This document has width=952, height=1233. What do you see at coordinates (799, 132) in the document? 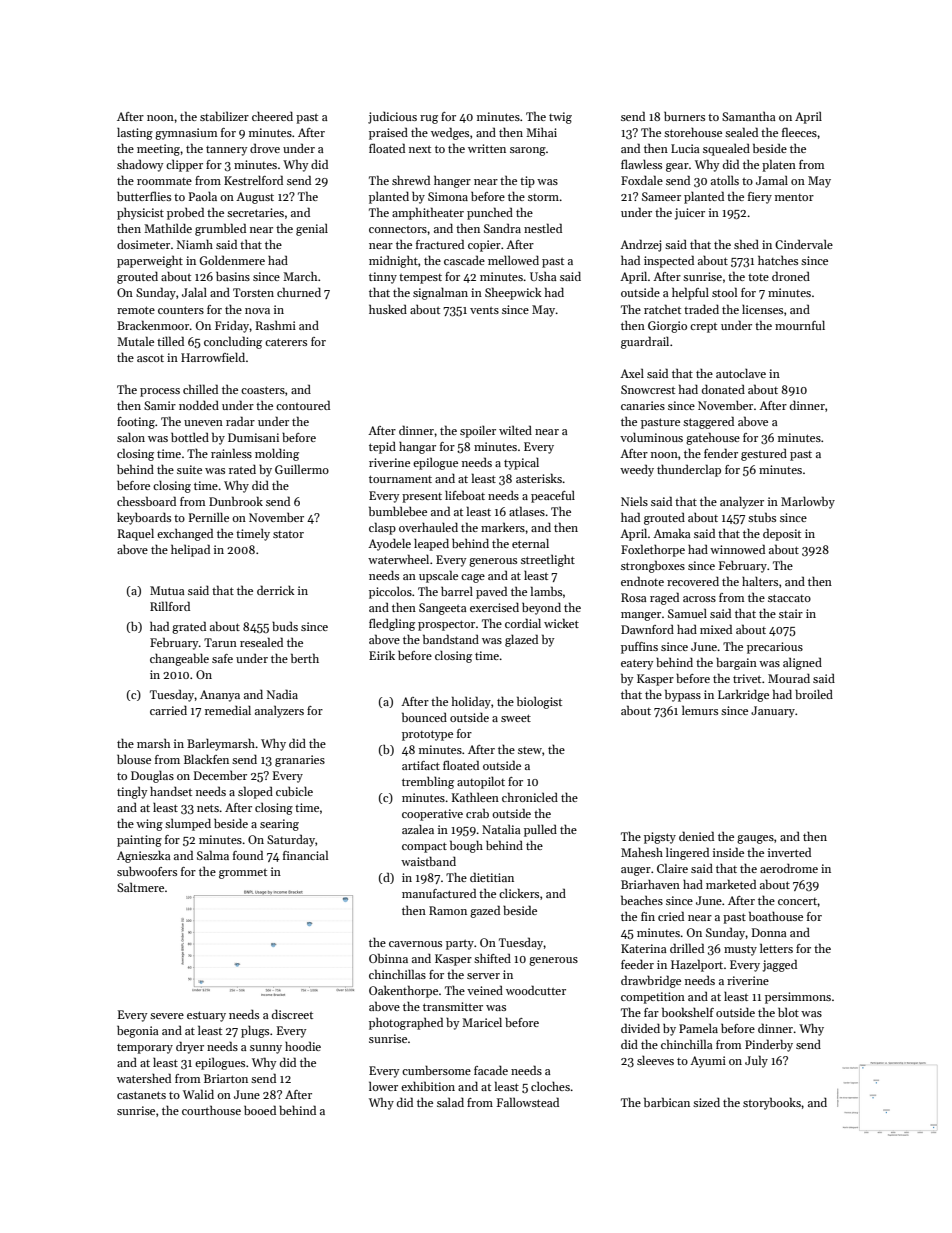
I see `fleeces` at bounding box center [799, 132].
